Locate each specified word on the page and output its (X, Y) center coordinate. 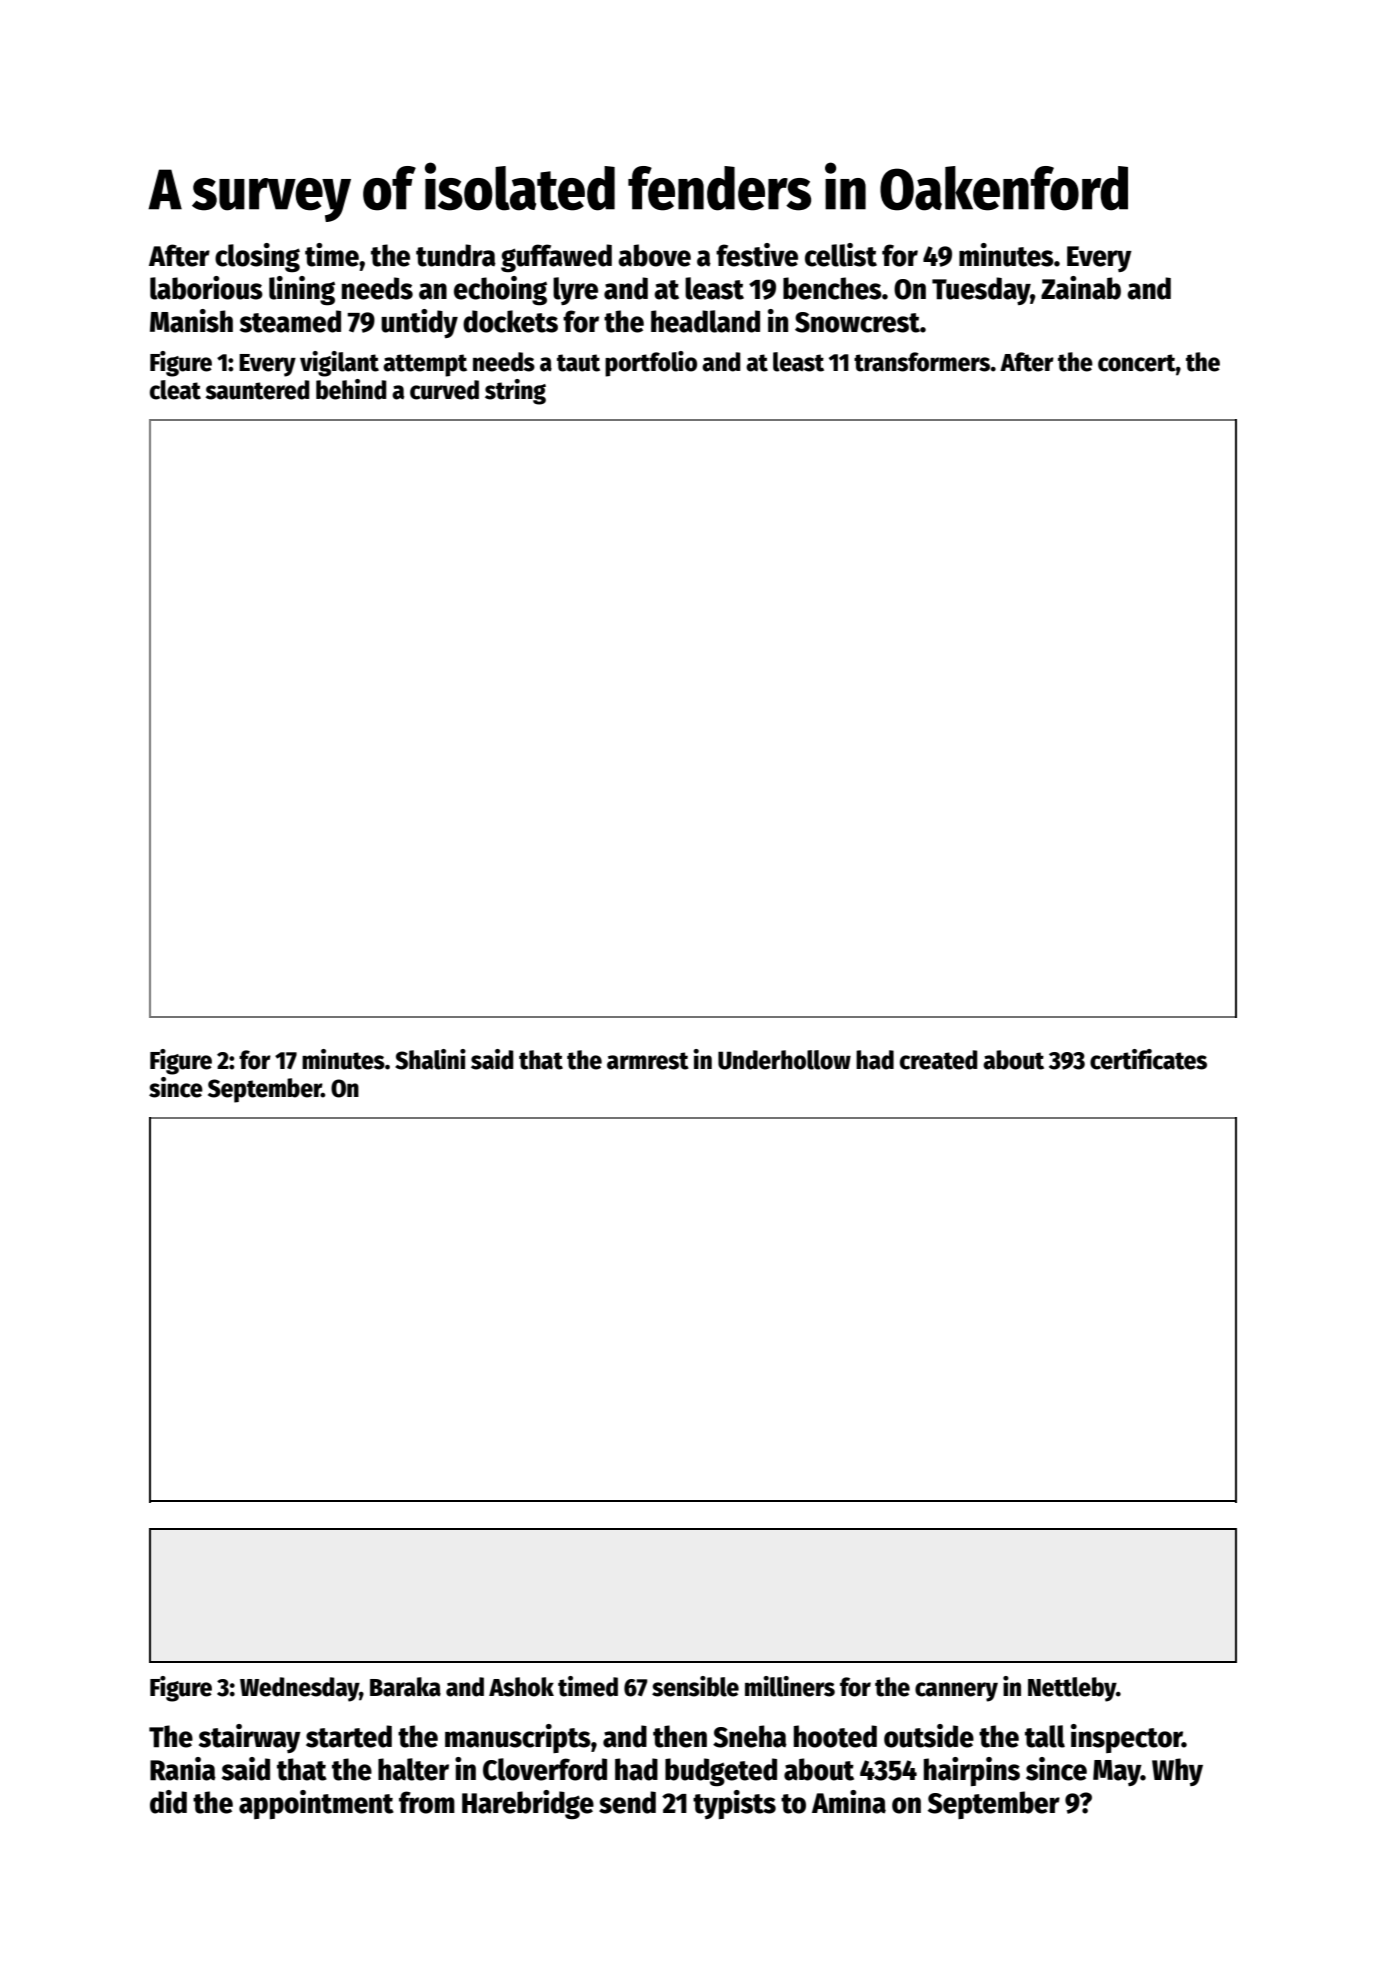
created (939, 1060)
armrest (648, 1061)
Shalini (430, 1059)
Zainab (1081, 288)
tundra (456, 255)
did (168, 1802)
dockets (510, 321)
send (627, 1802)
